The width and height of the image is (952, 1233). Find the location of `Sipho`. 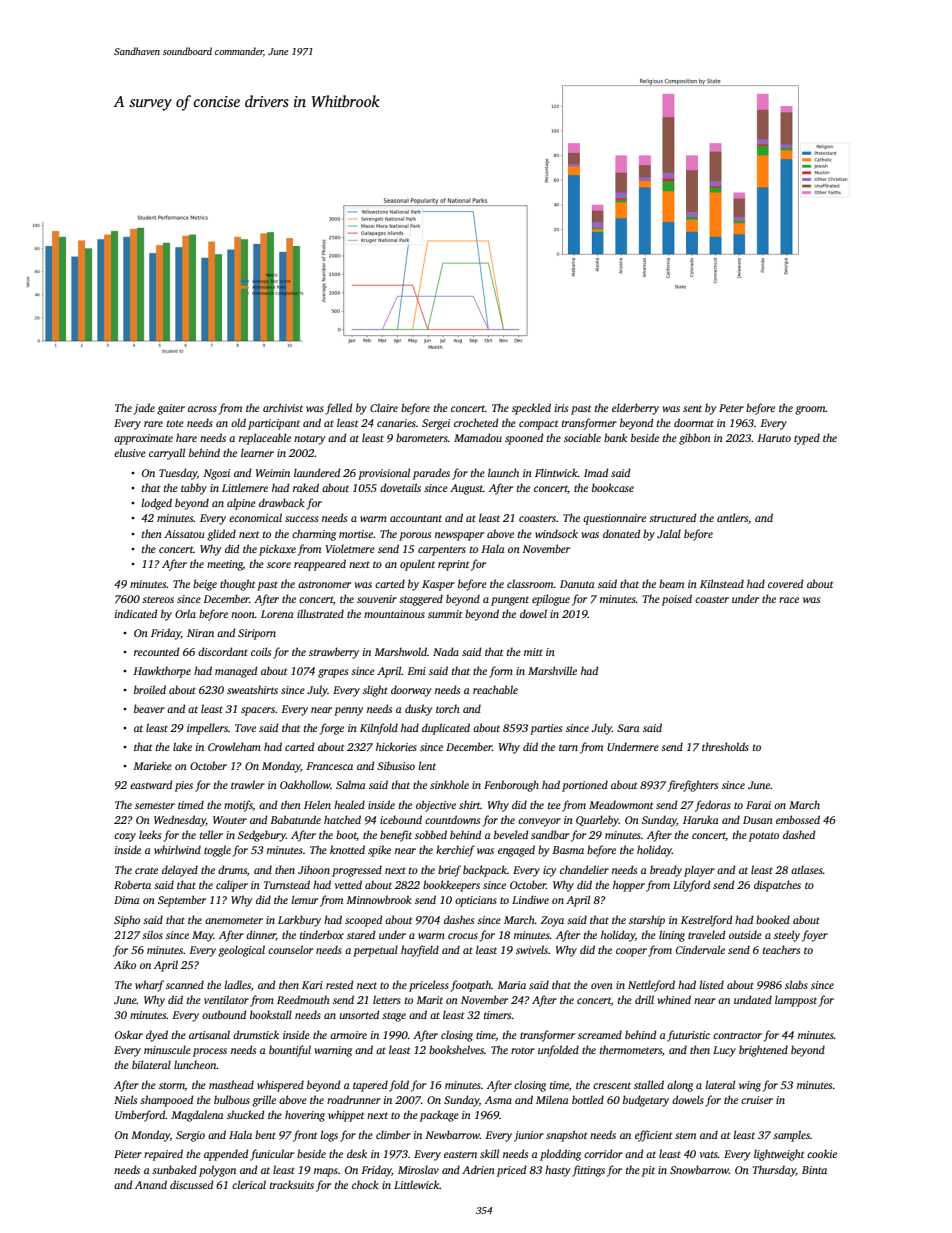

Sipho is located at coordinates (127, 921).
